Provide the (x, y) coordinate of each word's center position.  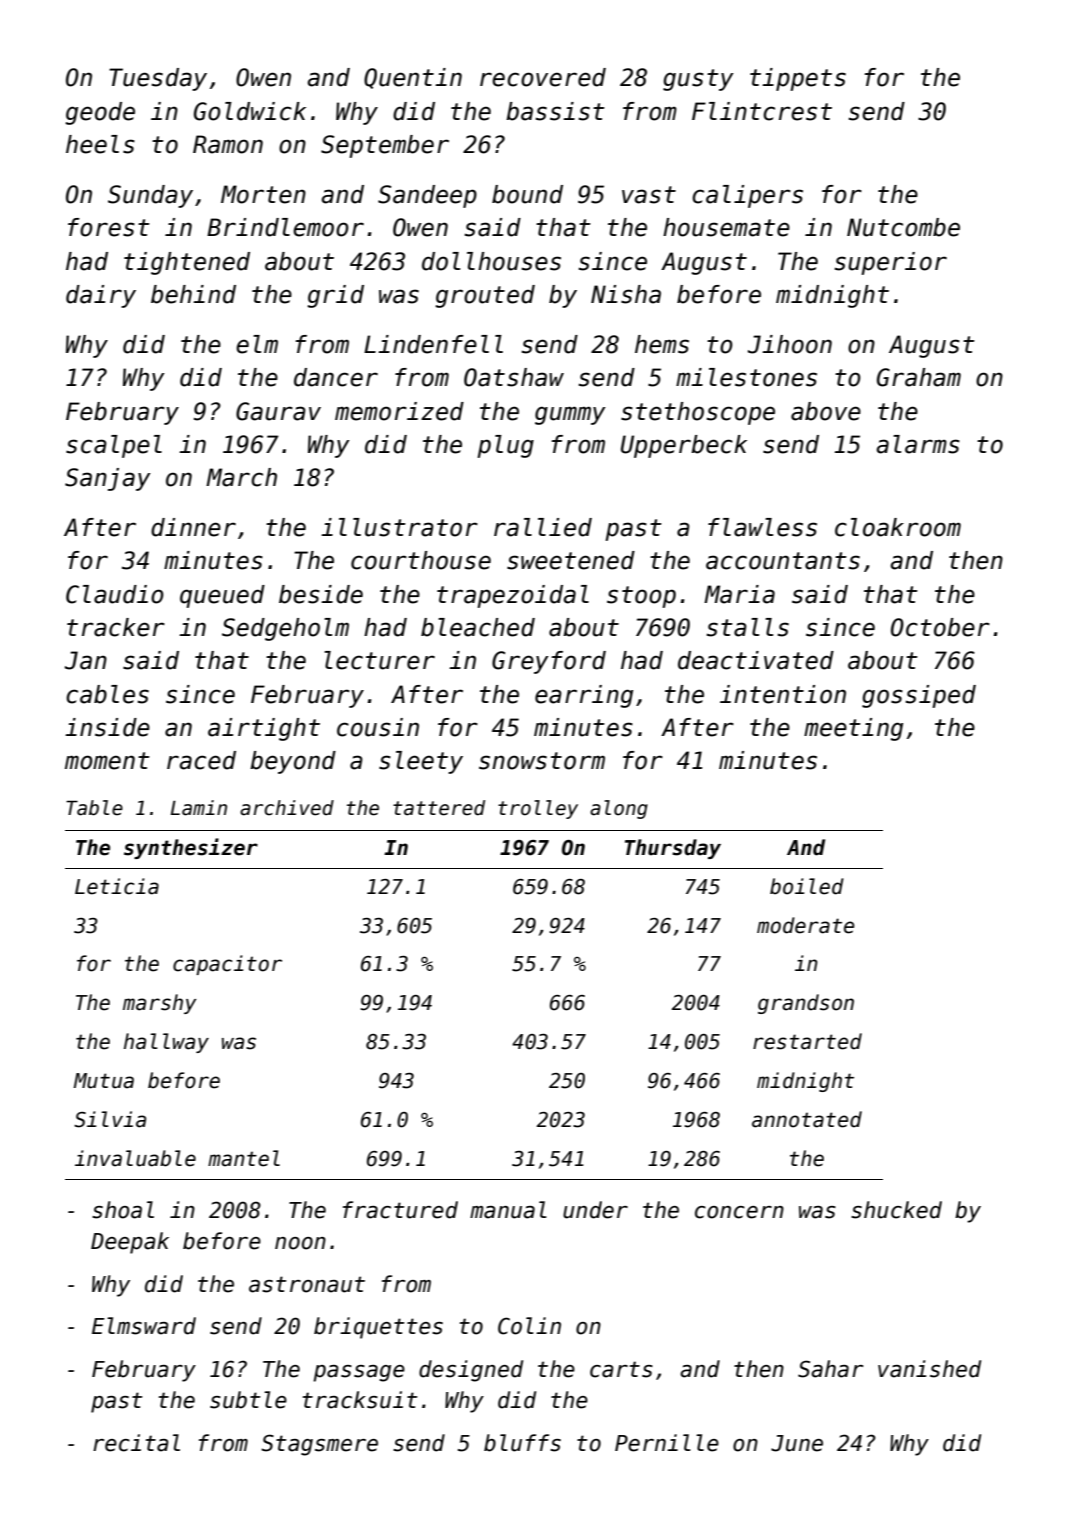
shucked (896, 1210)
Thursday (673, 849)
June (797, 1443)
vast (649, 195)
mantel (244, 1158)
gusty (698, 80)
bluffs (522, 1443)
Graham (919, 377)
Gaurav (278, 411)
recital (136, 1443)
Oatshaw (514, 377)
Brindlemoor (285, 227)
